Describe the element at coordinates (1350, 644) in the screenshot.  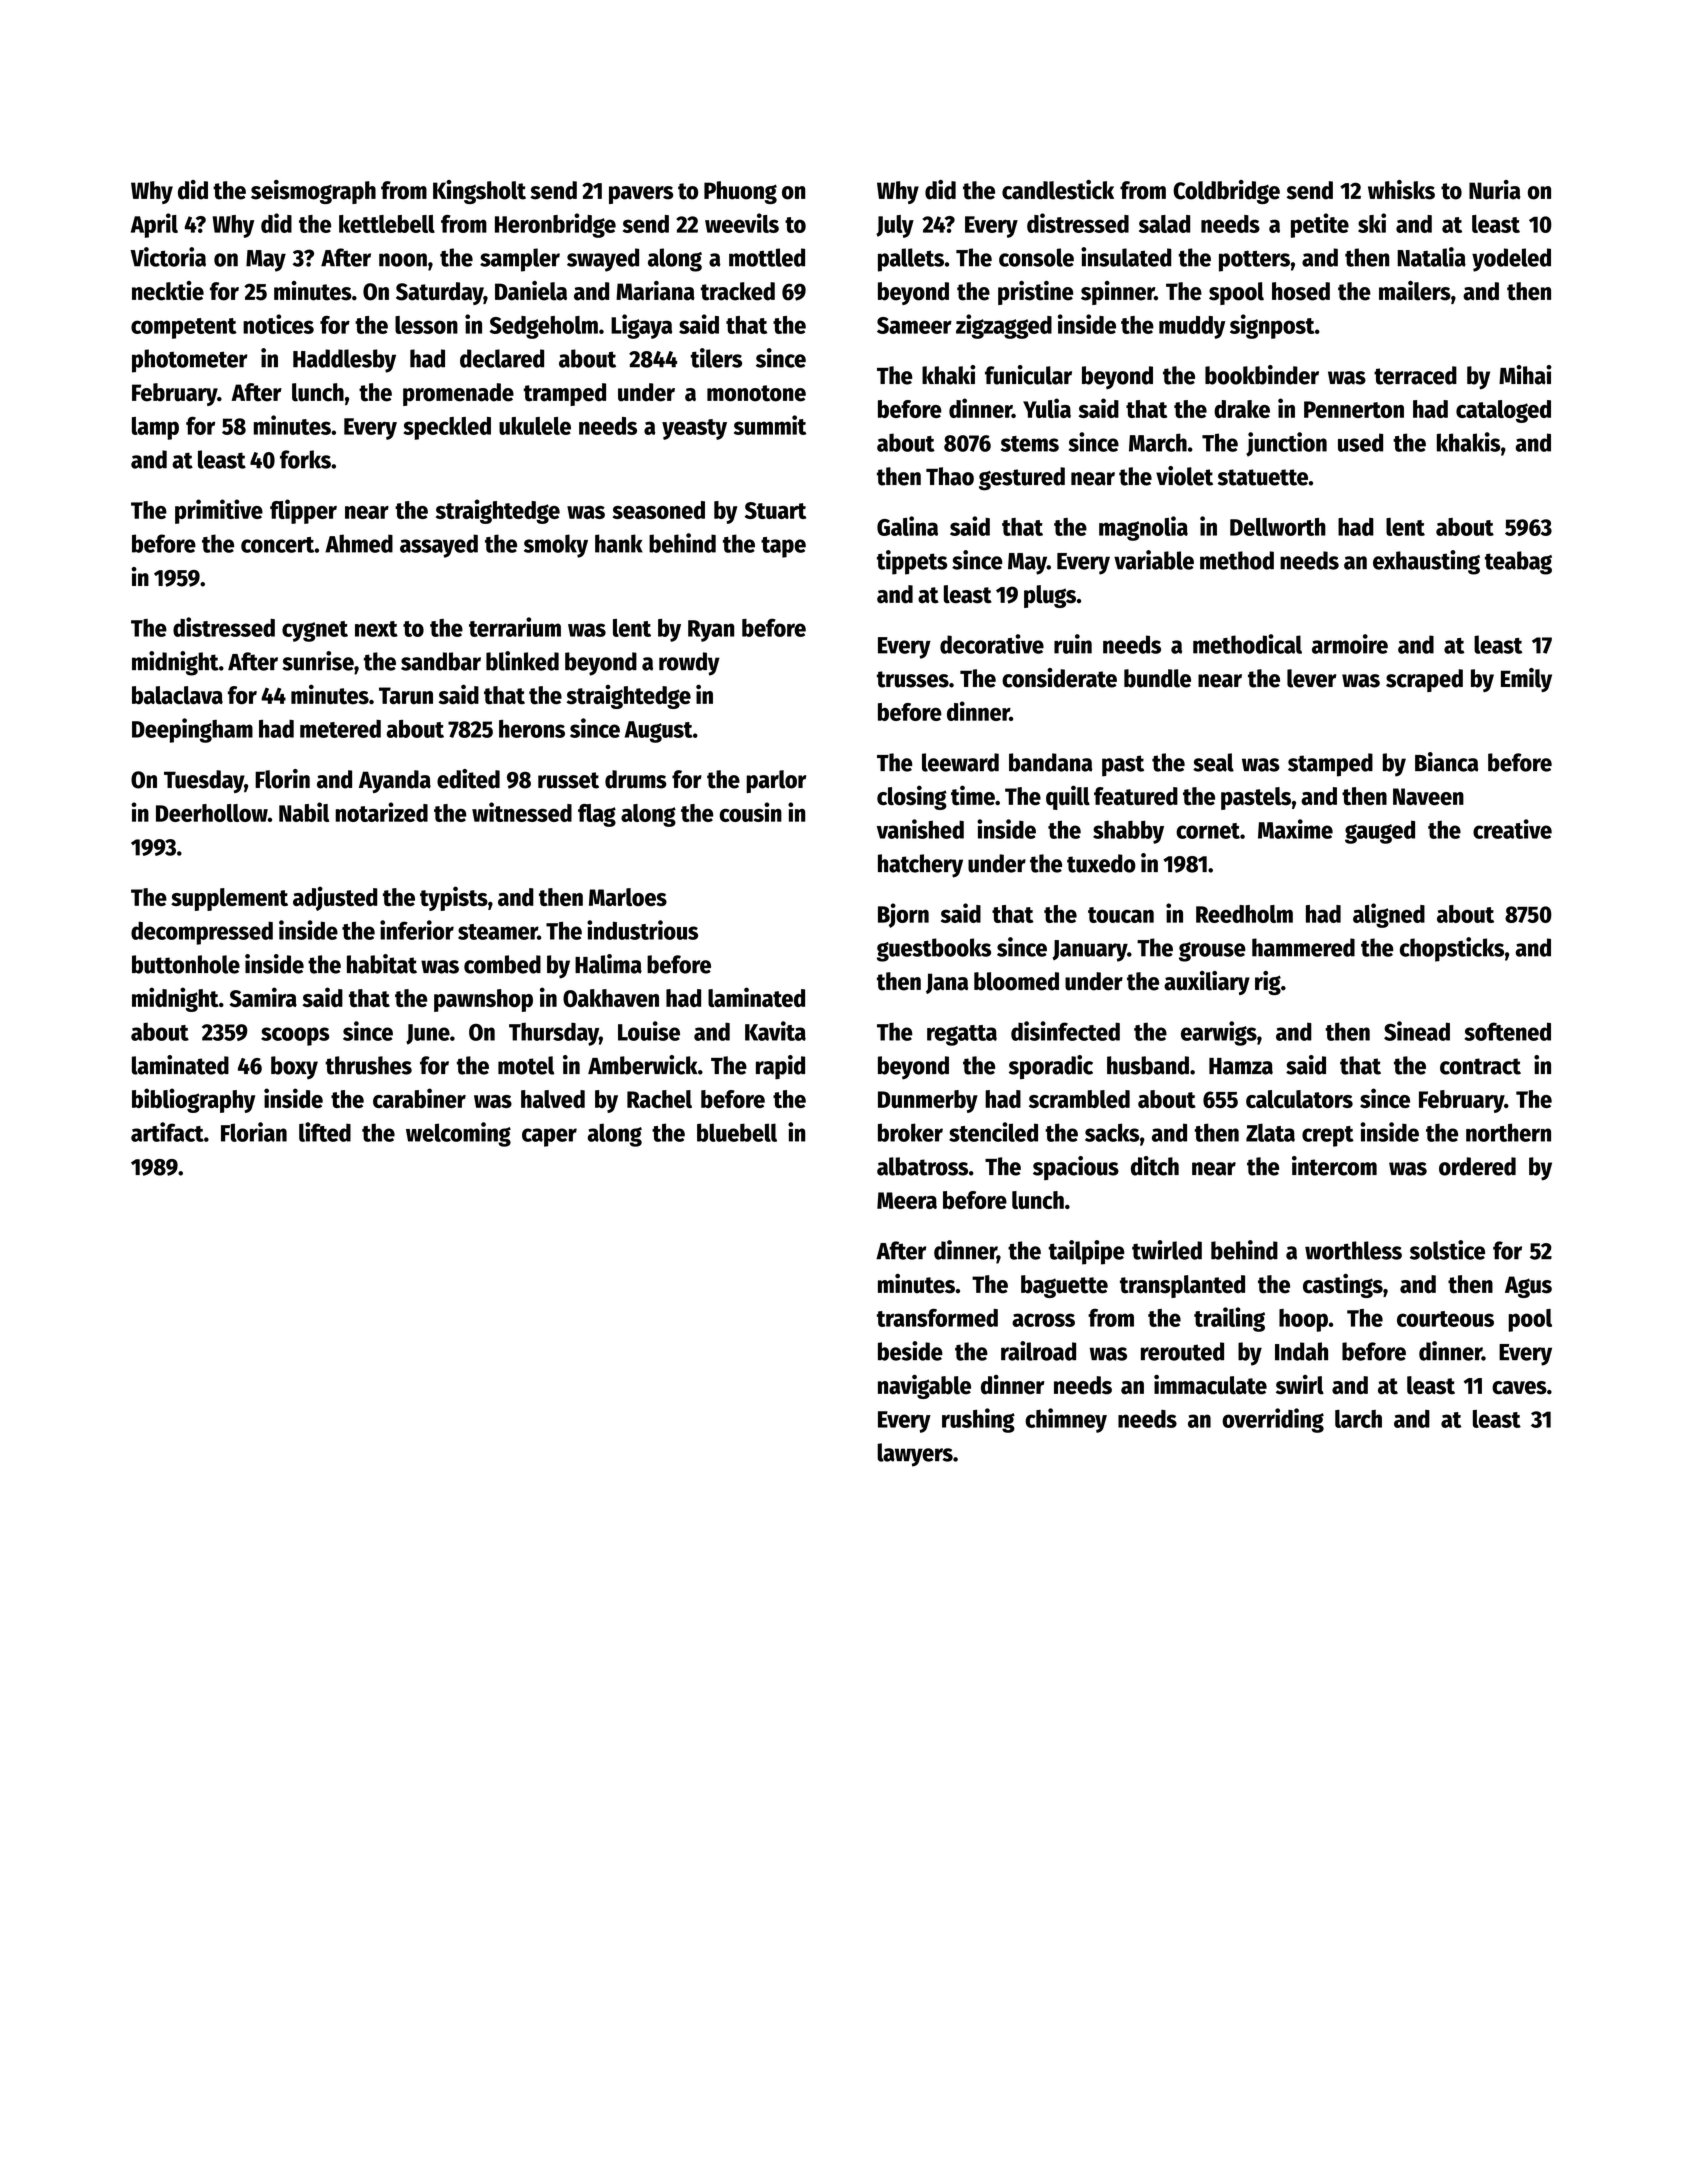
I see `armoire` at that location.
